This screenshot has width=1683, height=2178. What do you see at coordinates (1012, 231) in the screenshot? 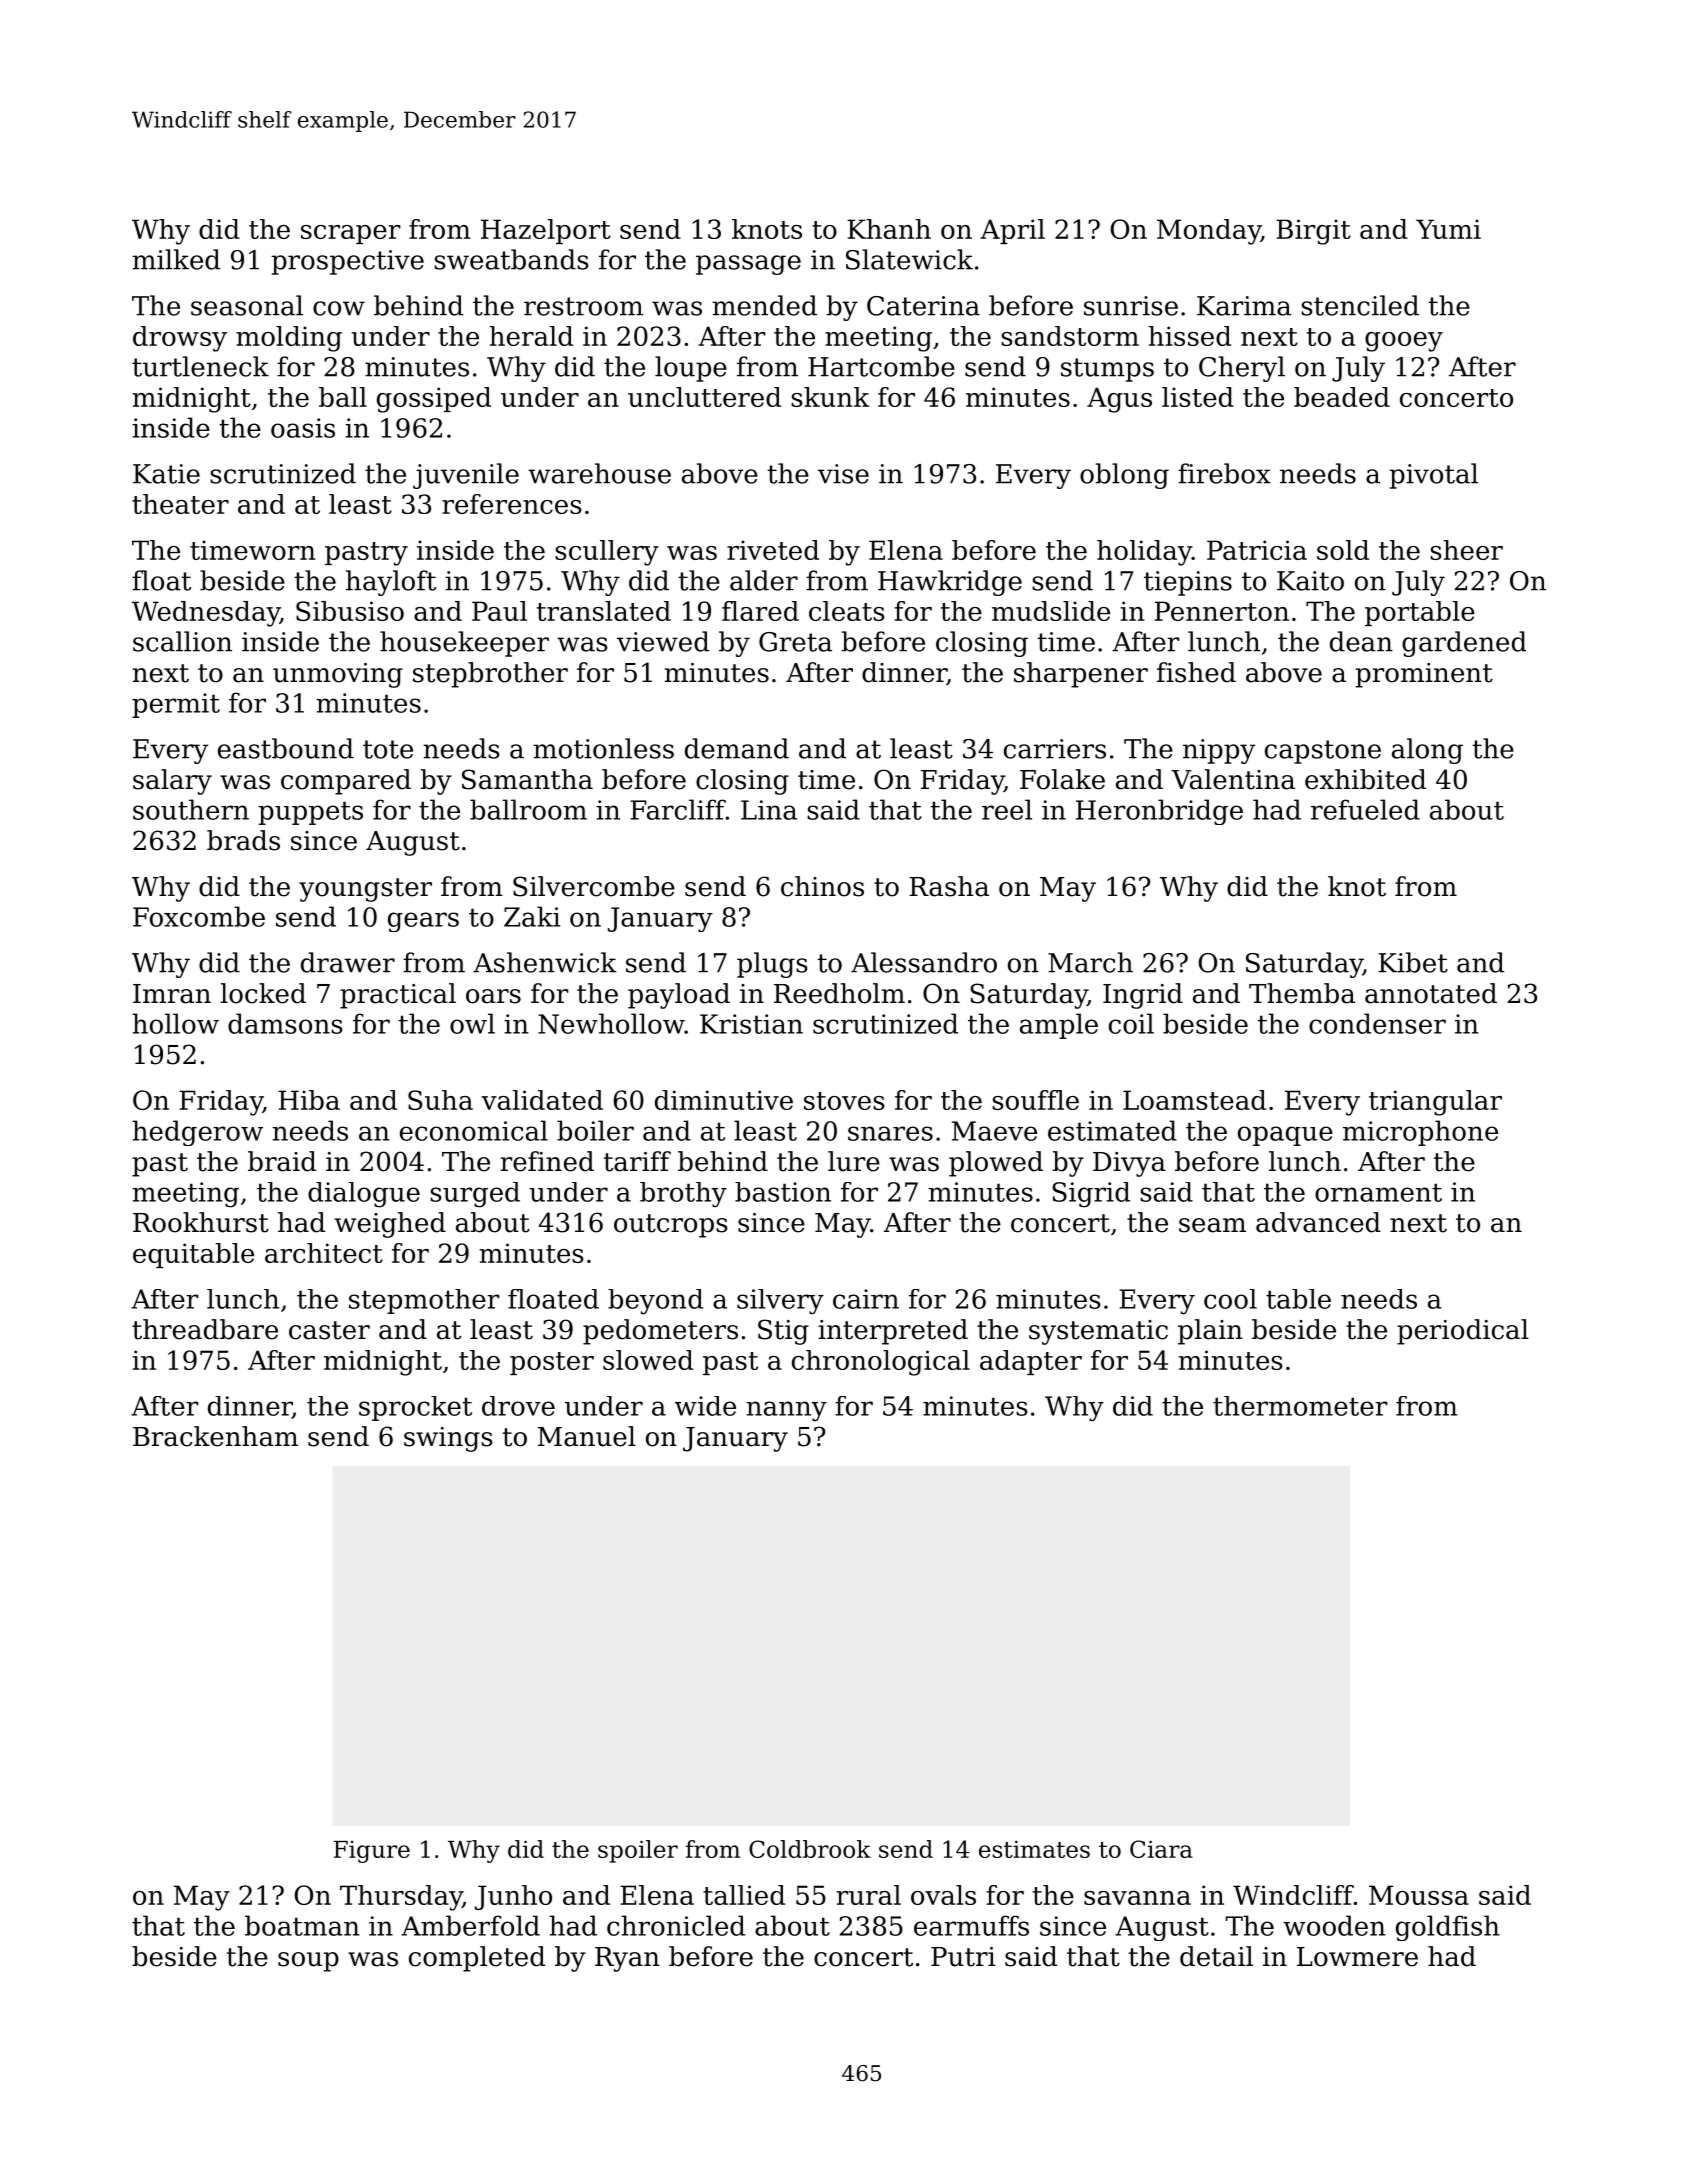
I see `April` at bounding box center [1012, 231].
